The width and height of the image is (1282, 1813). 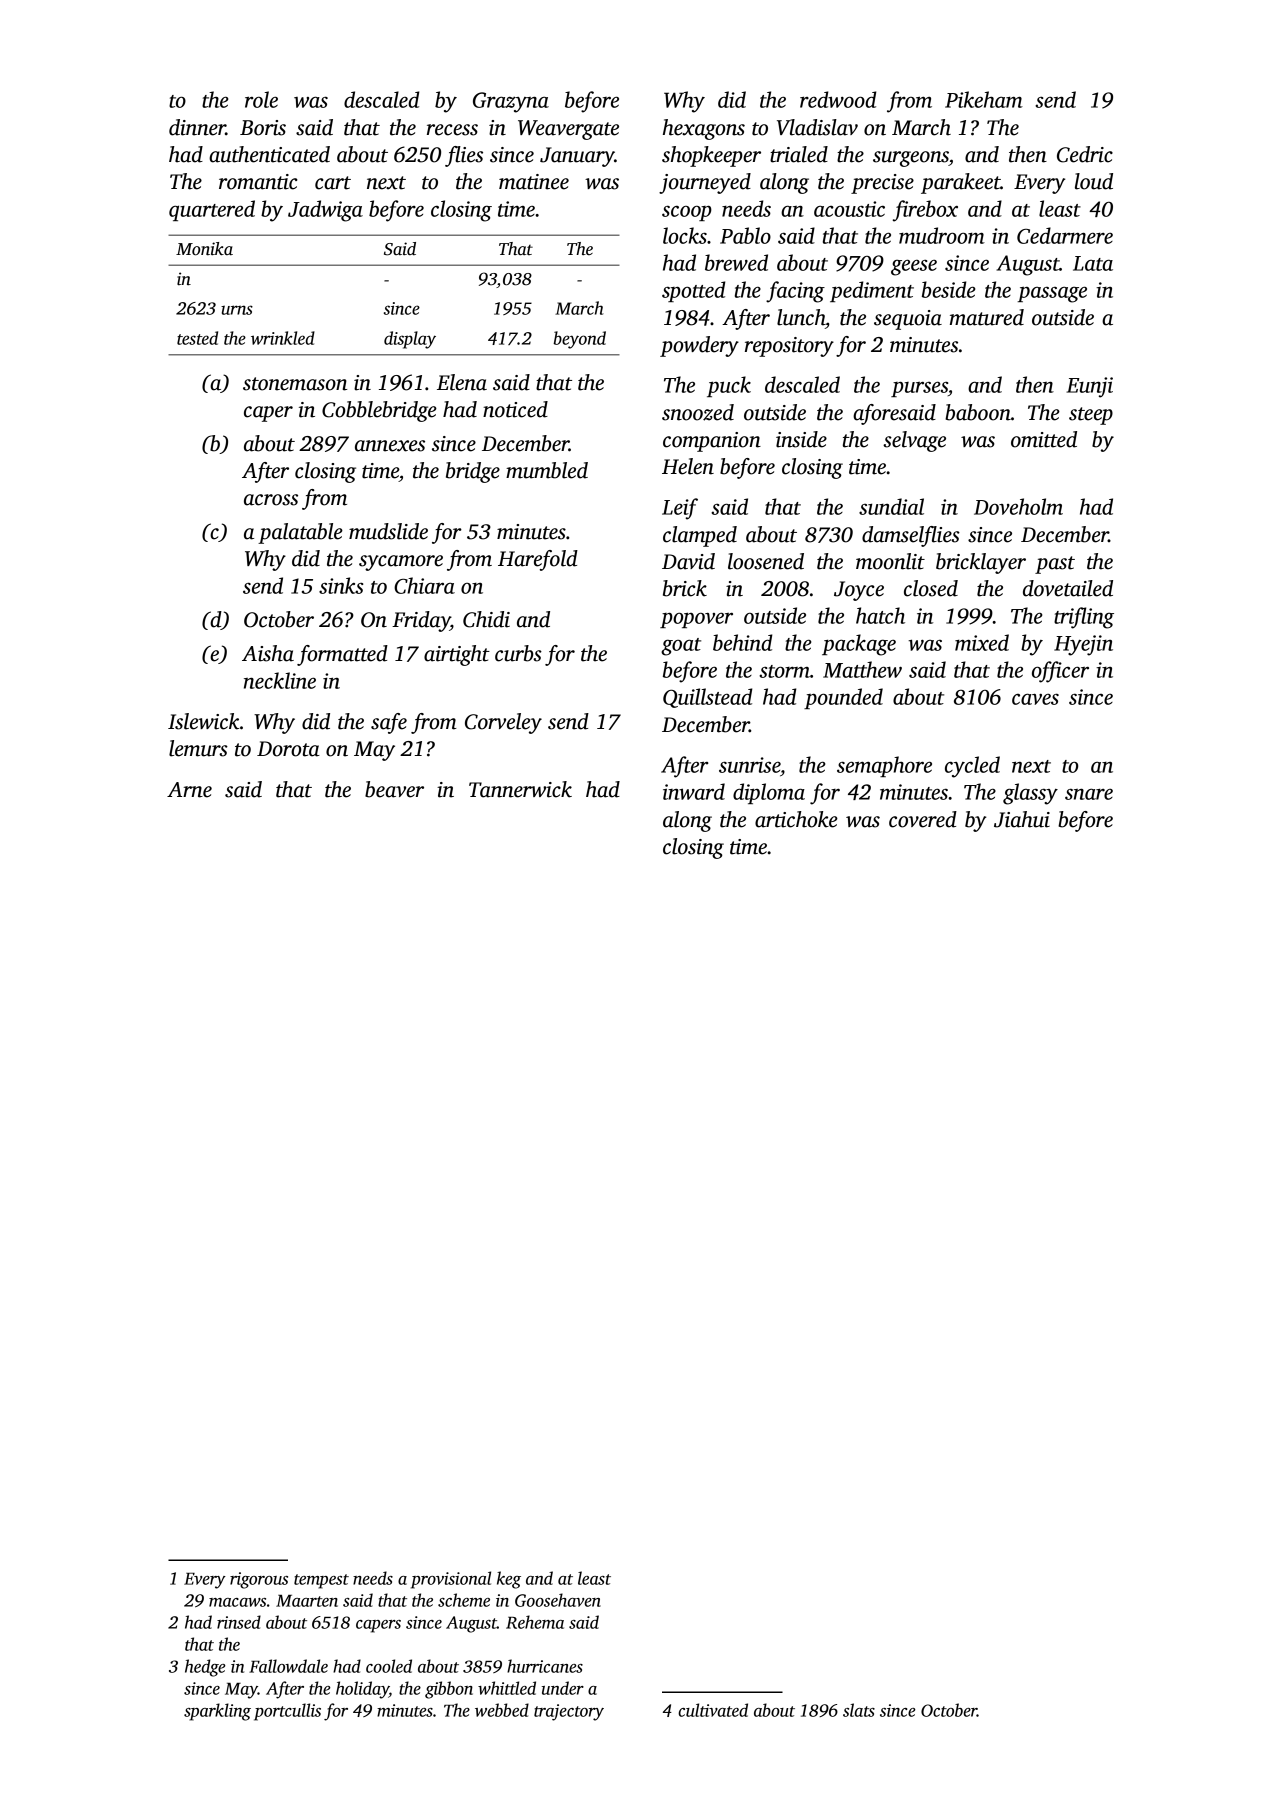 What do you see at coordinates (704, 129) in the image?
I see `hexagons` at bounding box center [704, 129].
